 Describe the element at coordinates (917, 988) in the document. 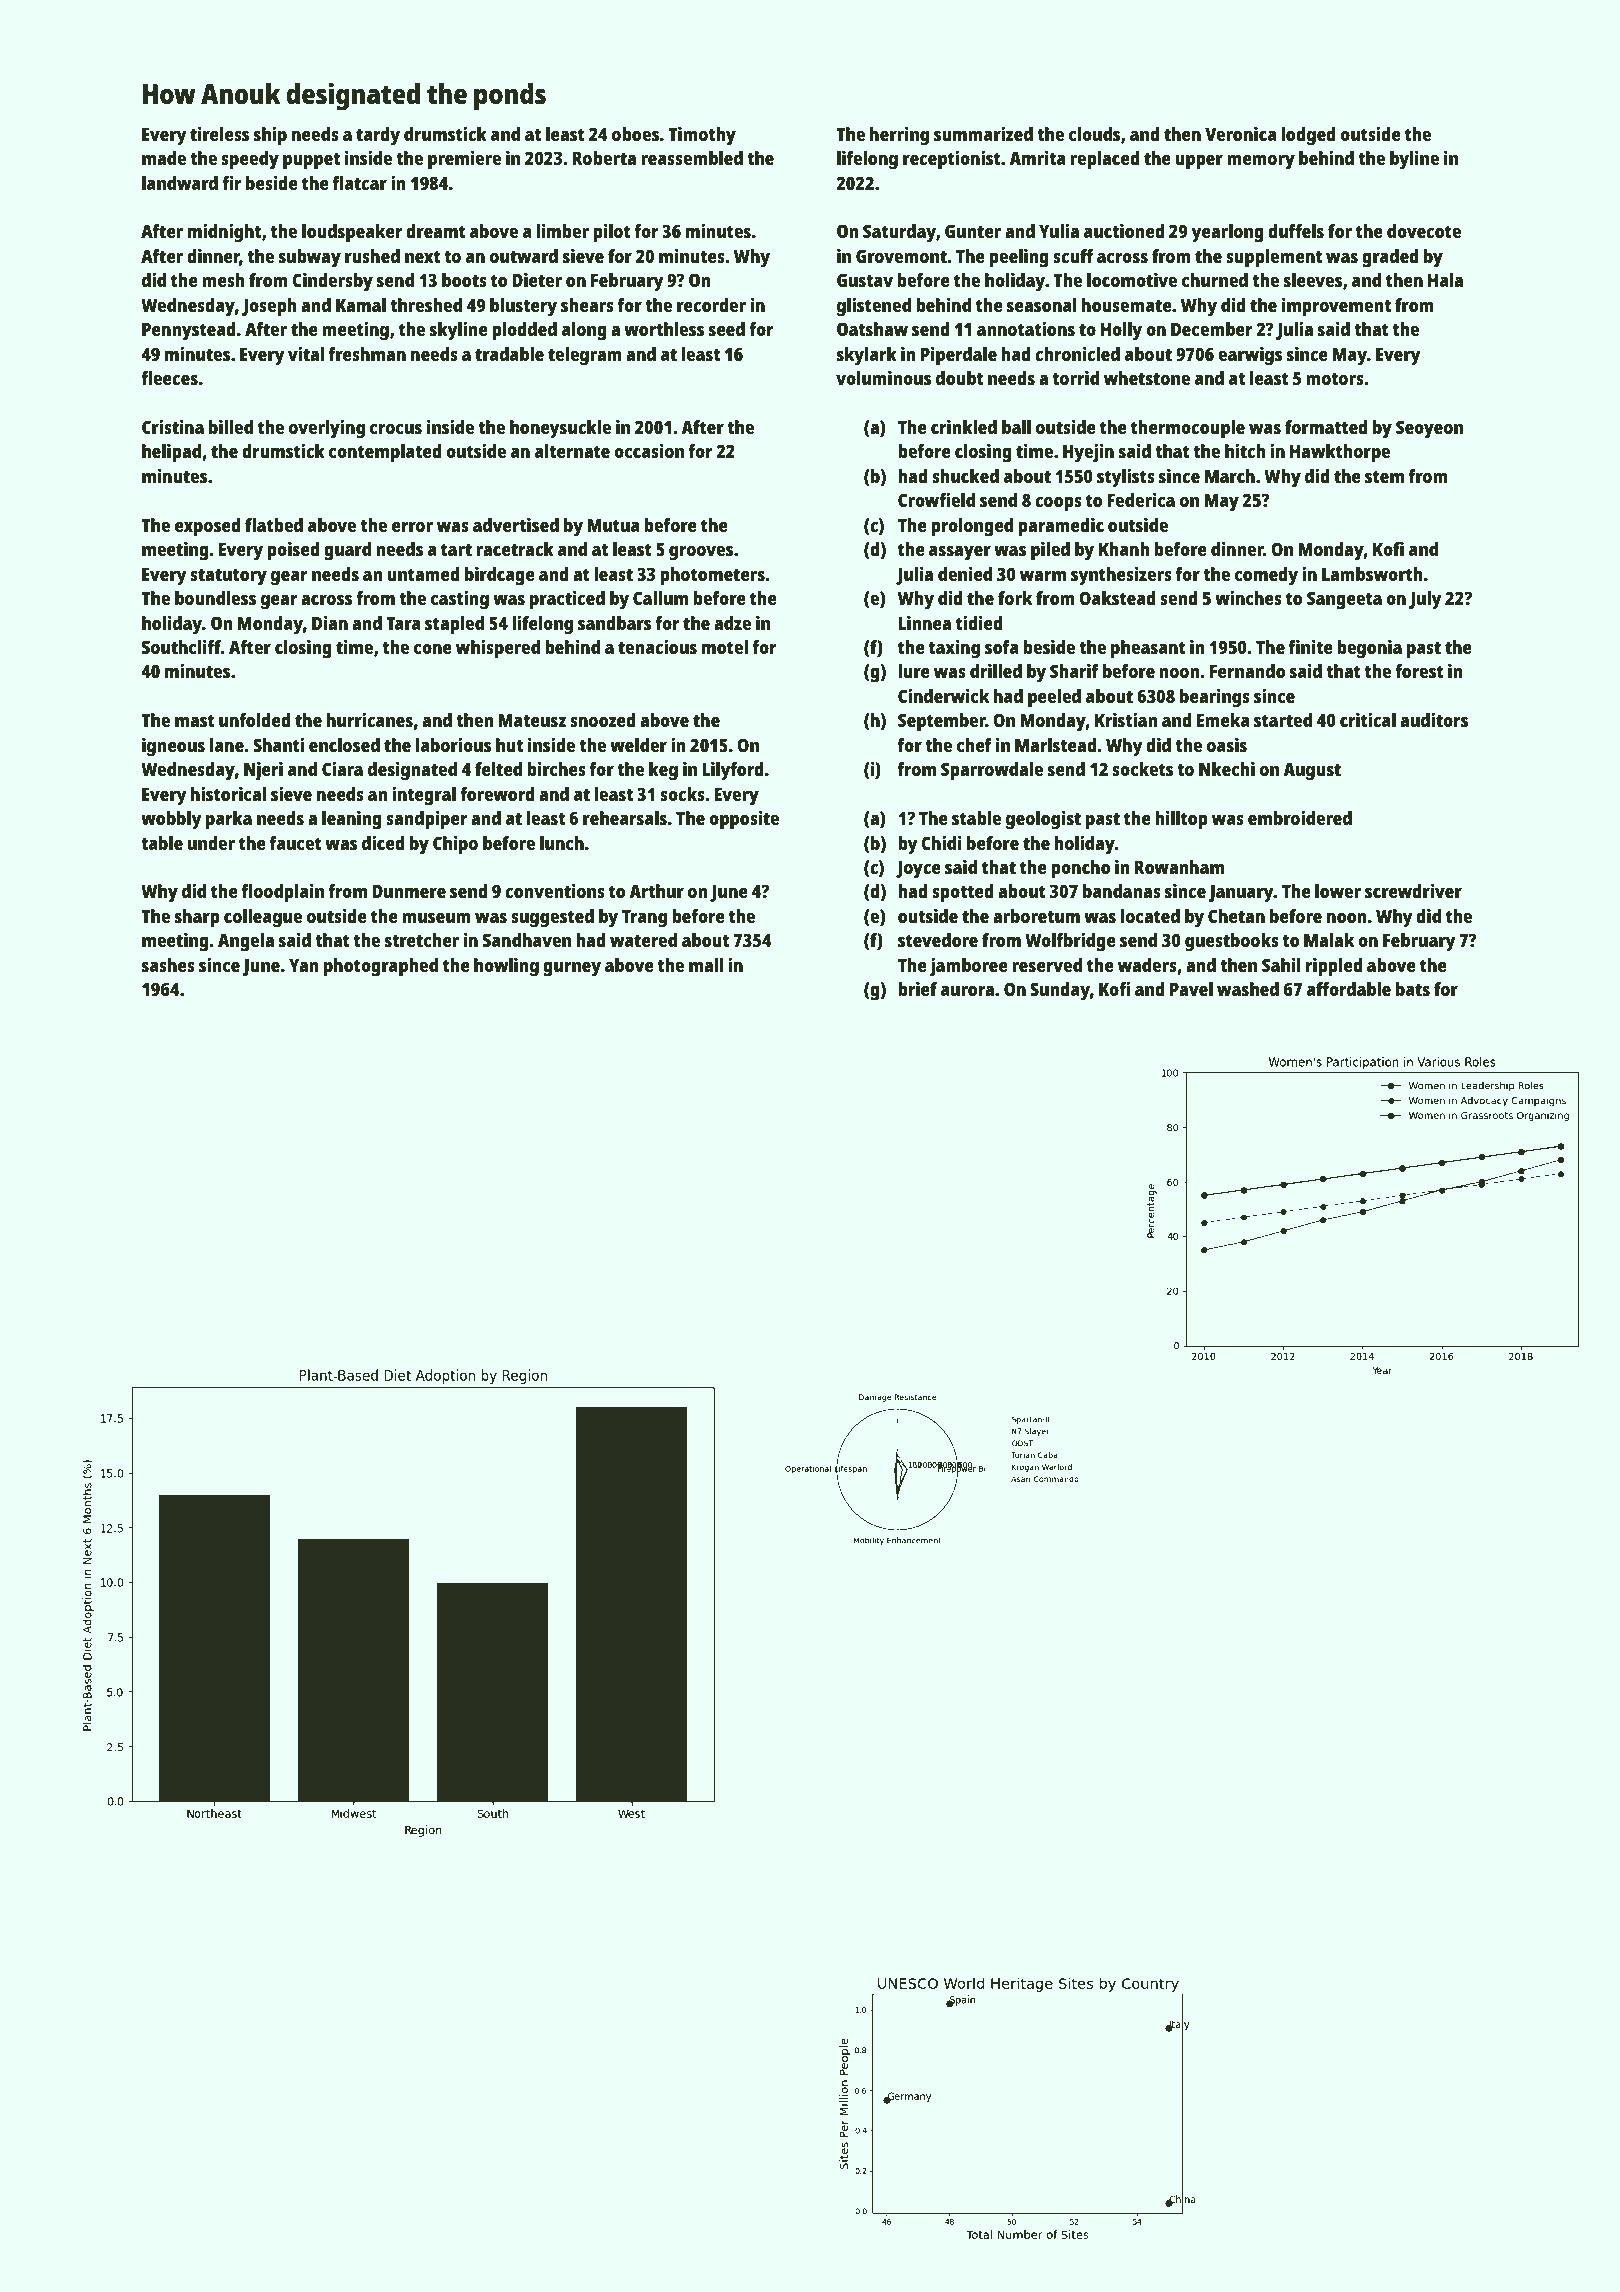

I see `brief` at that location.
